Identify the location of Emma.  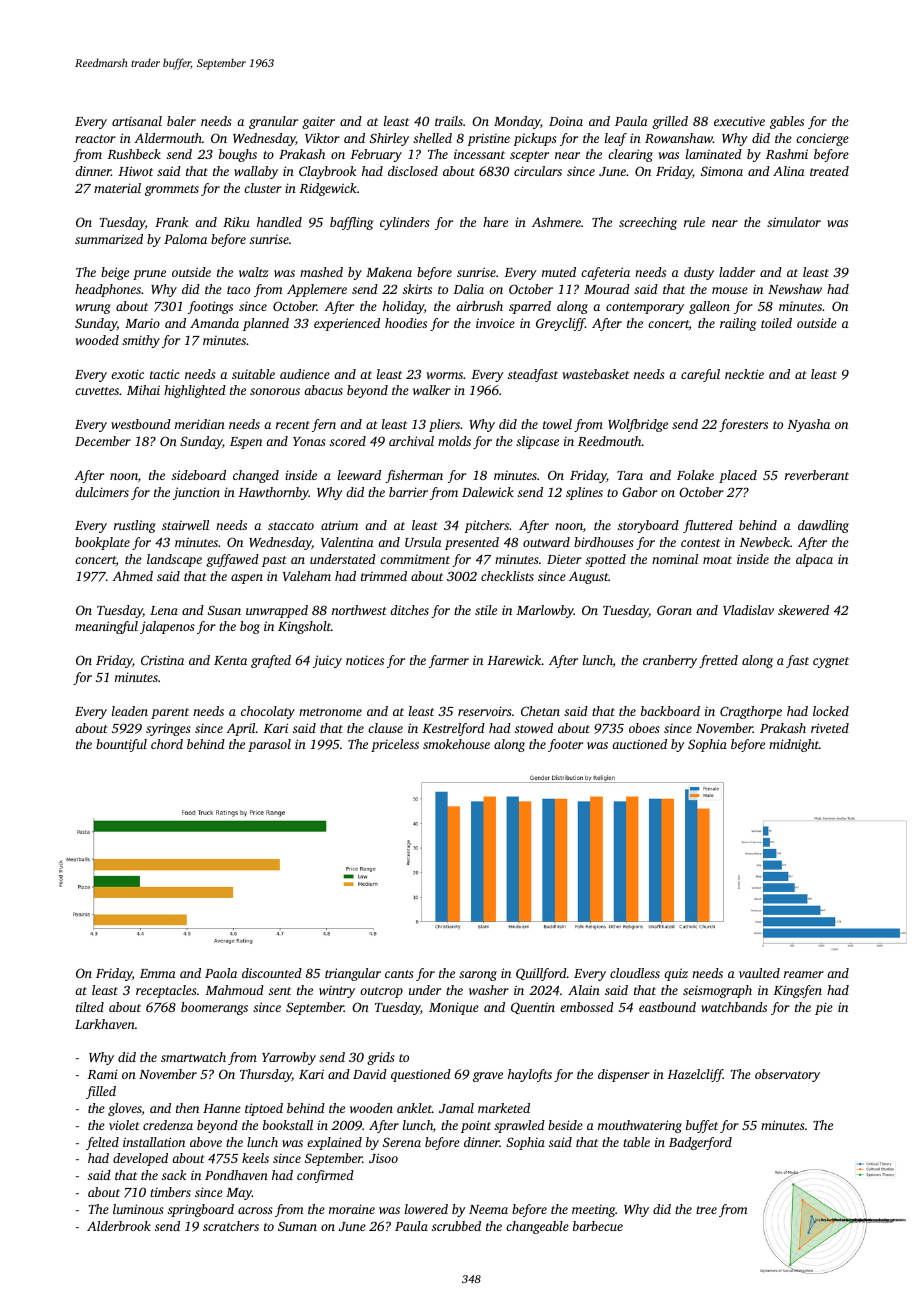
(158, 973).
